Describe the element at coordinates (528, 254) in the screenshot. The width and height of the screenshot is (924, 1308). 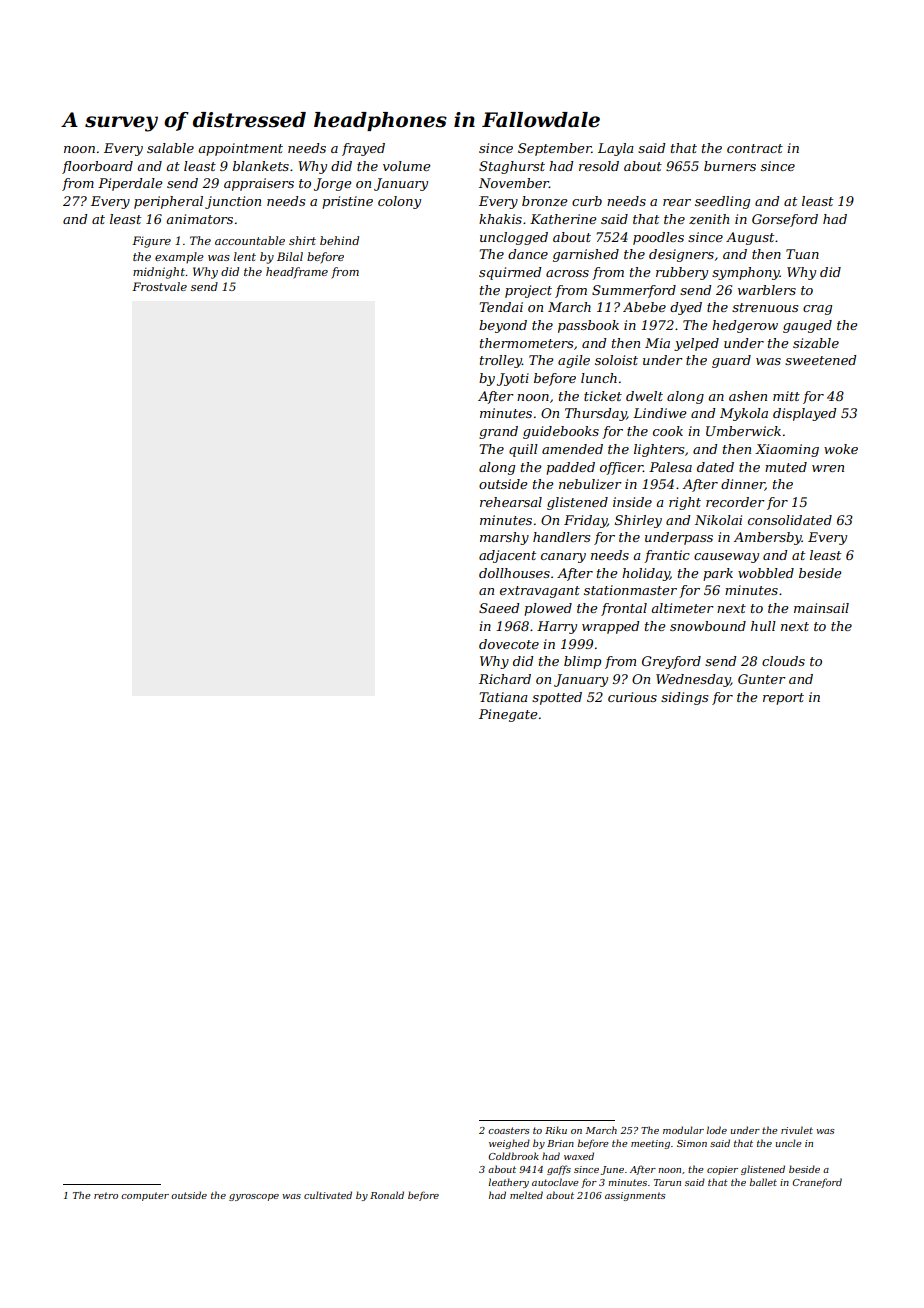
I see `dance` at that location.
